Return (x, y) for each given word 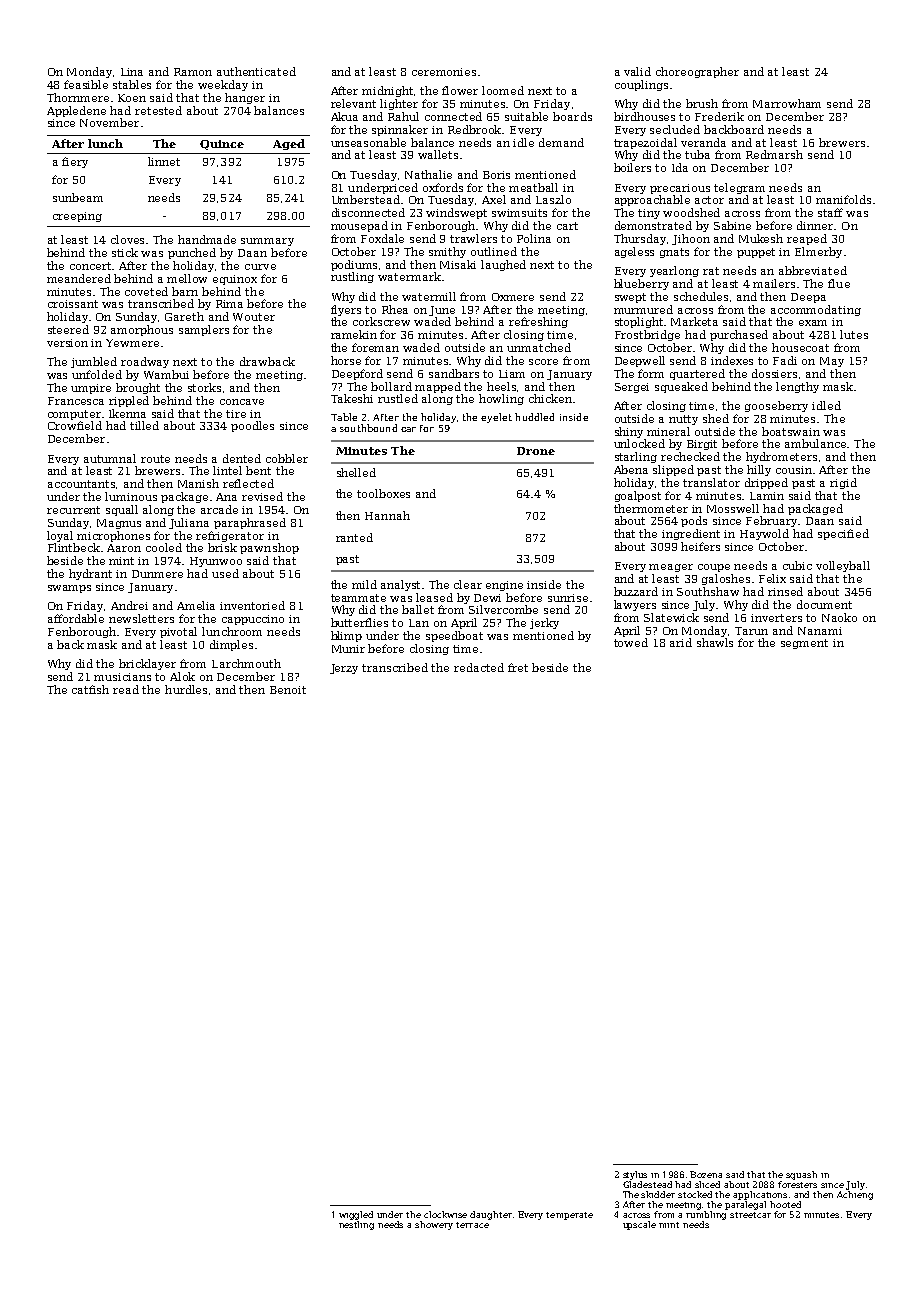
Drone (536, 451)
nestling (356, 1225)
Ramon (193, 72)
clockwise (445, 1214)
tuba (697, 154)
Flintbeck (74, 547)
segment (804, 644)
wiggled (356, 1215)
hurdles (186, 689)
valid (637, 71)
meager (671, 568)
